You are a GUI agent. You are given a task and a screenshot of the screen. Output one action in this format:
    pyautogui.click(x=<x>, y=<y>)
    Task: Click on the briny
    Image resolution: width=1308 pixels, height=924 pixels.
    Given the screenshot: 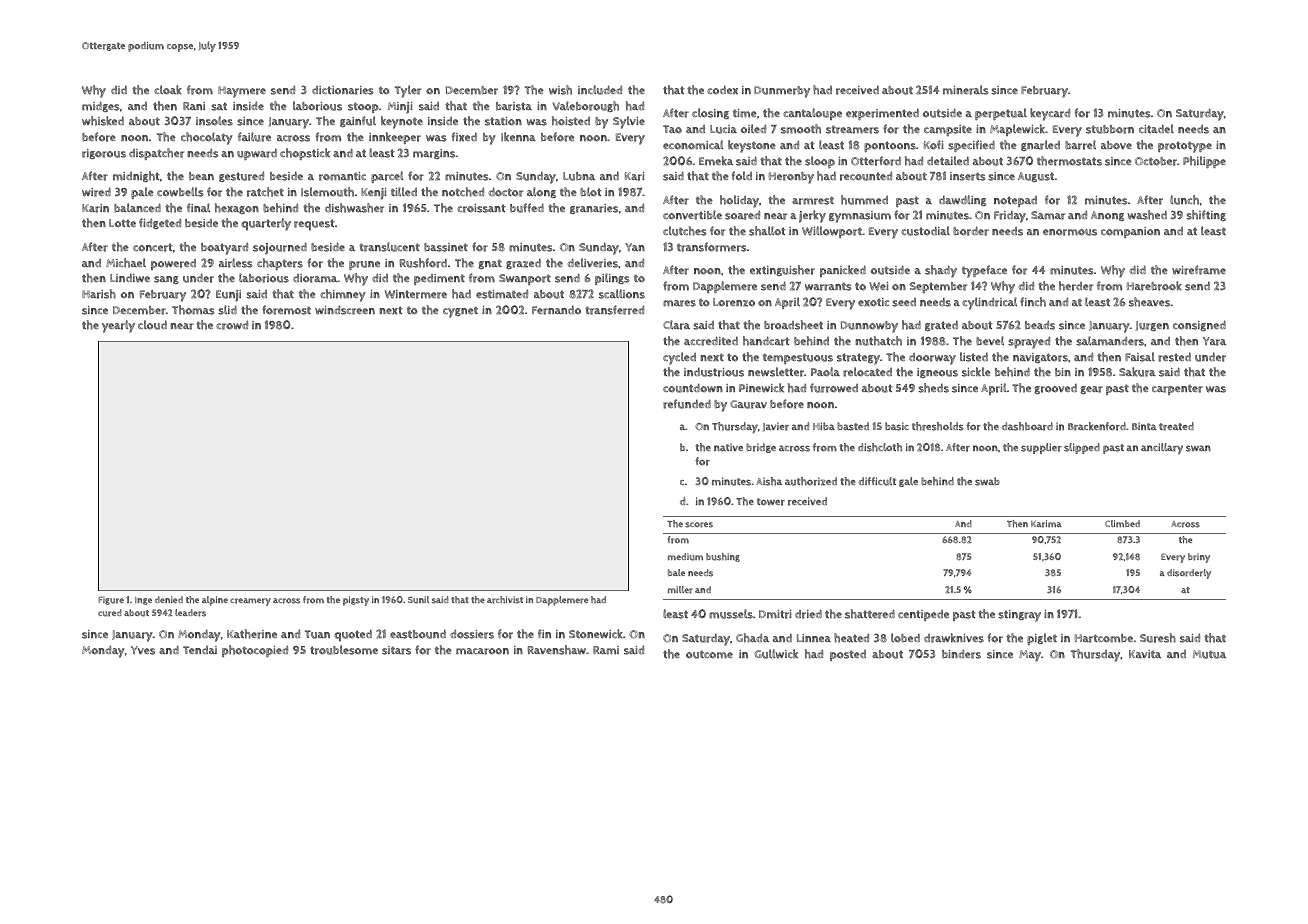 What is the action you would take?
    pyautogui.click(x=1199, y=558)
